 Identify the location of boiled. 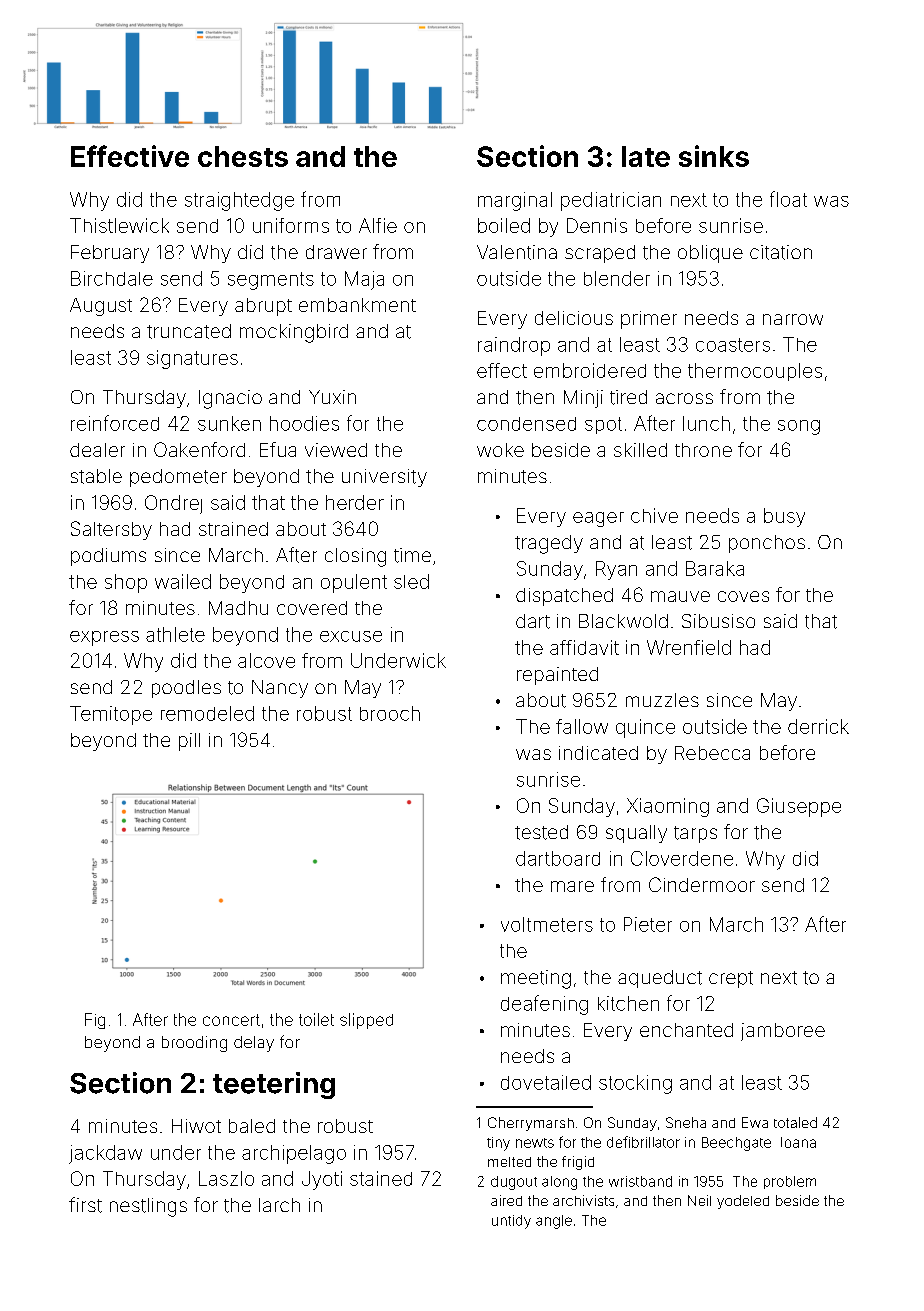
(504, 225).
